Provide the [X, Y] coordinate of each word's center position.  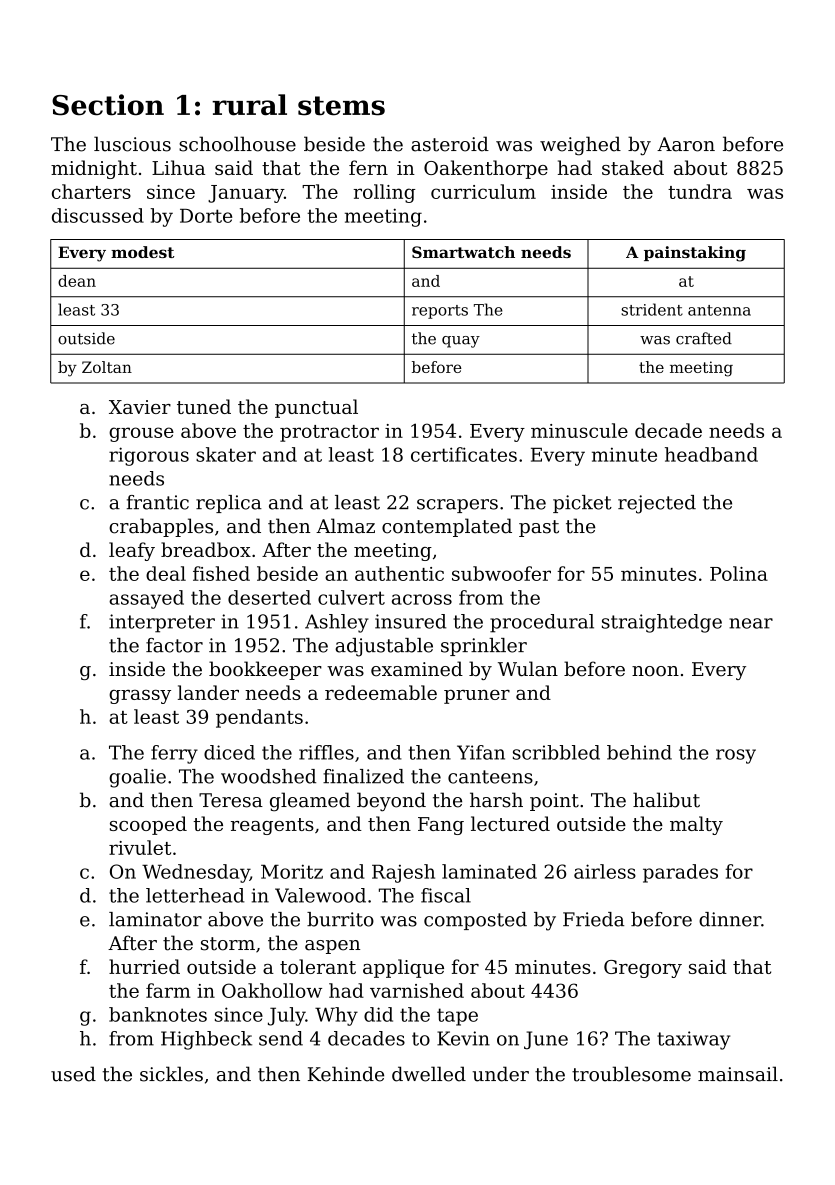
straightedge [662, 623]
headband [711, 454]
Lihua [178, 167]
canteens [490, 777]
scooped [148, 825]
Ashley [337, 623]
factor [174, 645]
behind [639, 752]
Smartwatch [463, 252]
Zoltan [107, 367]
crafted [704, 338]
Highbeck [206, 1040]
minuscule [579, 430]
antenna [719, 310]
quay [461, 342]
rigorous [149, 456]
